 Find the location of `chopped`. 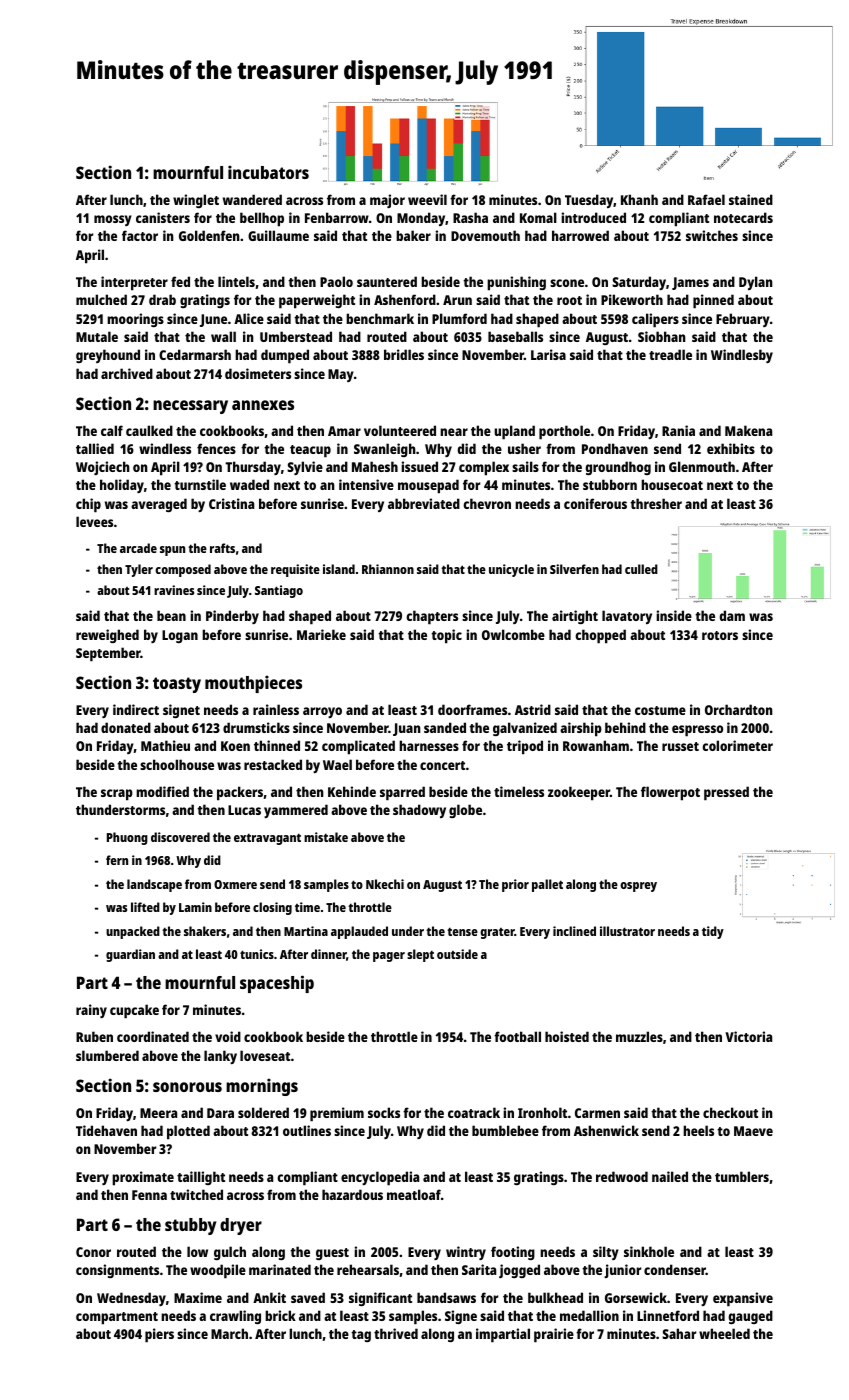

chopped is located at coordinates (600, 636).
